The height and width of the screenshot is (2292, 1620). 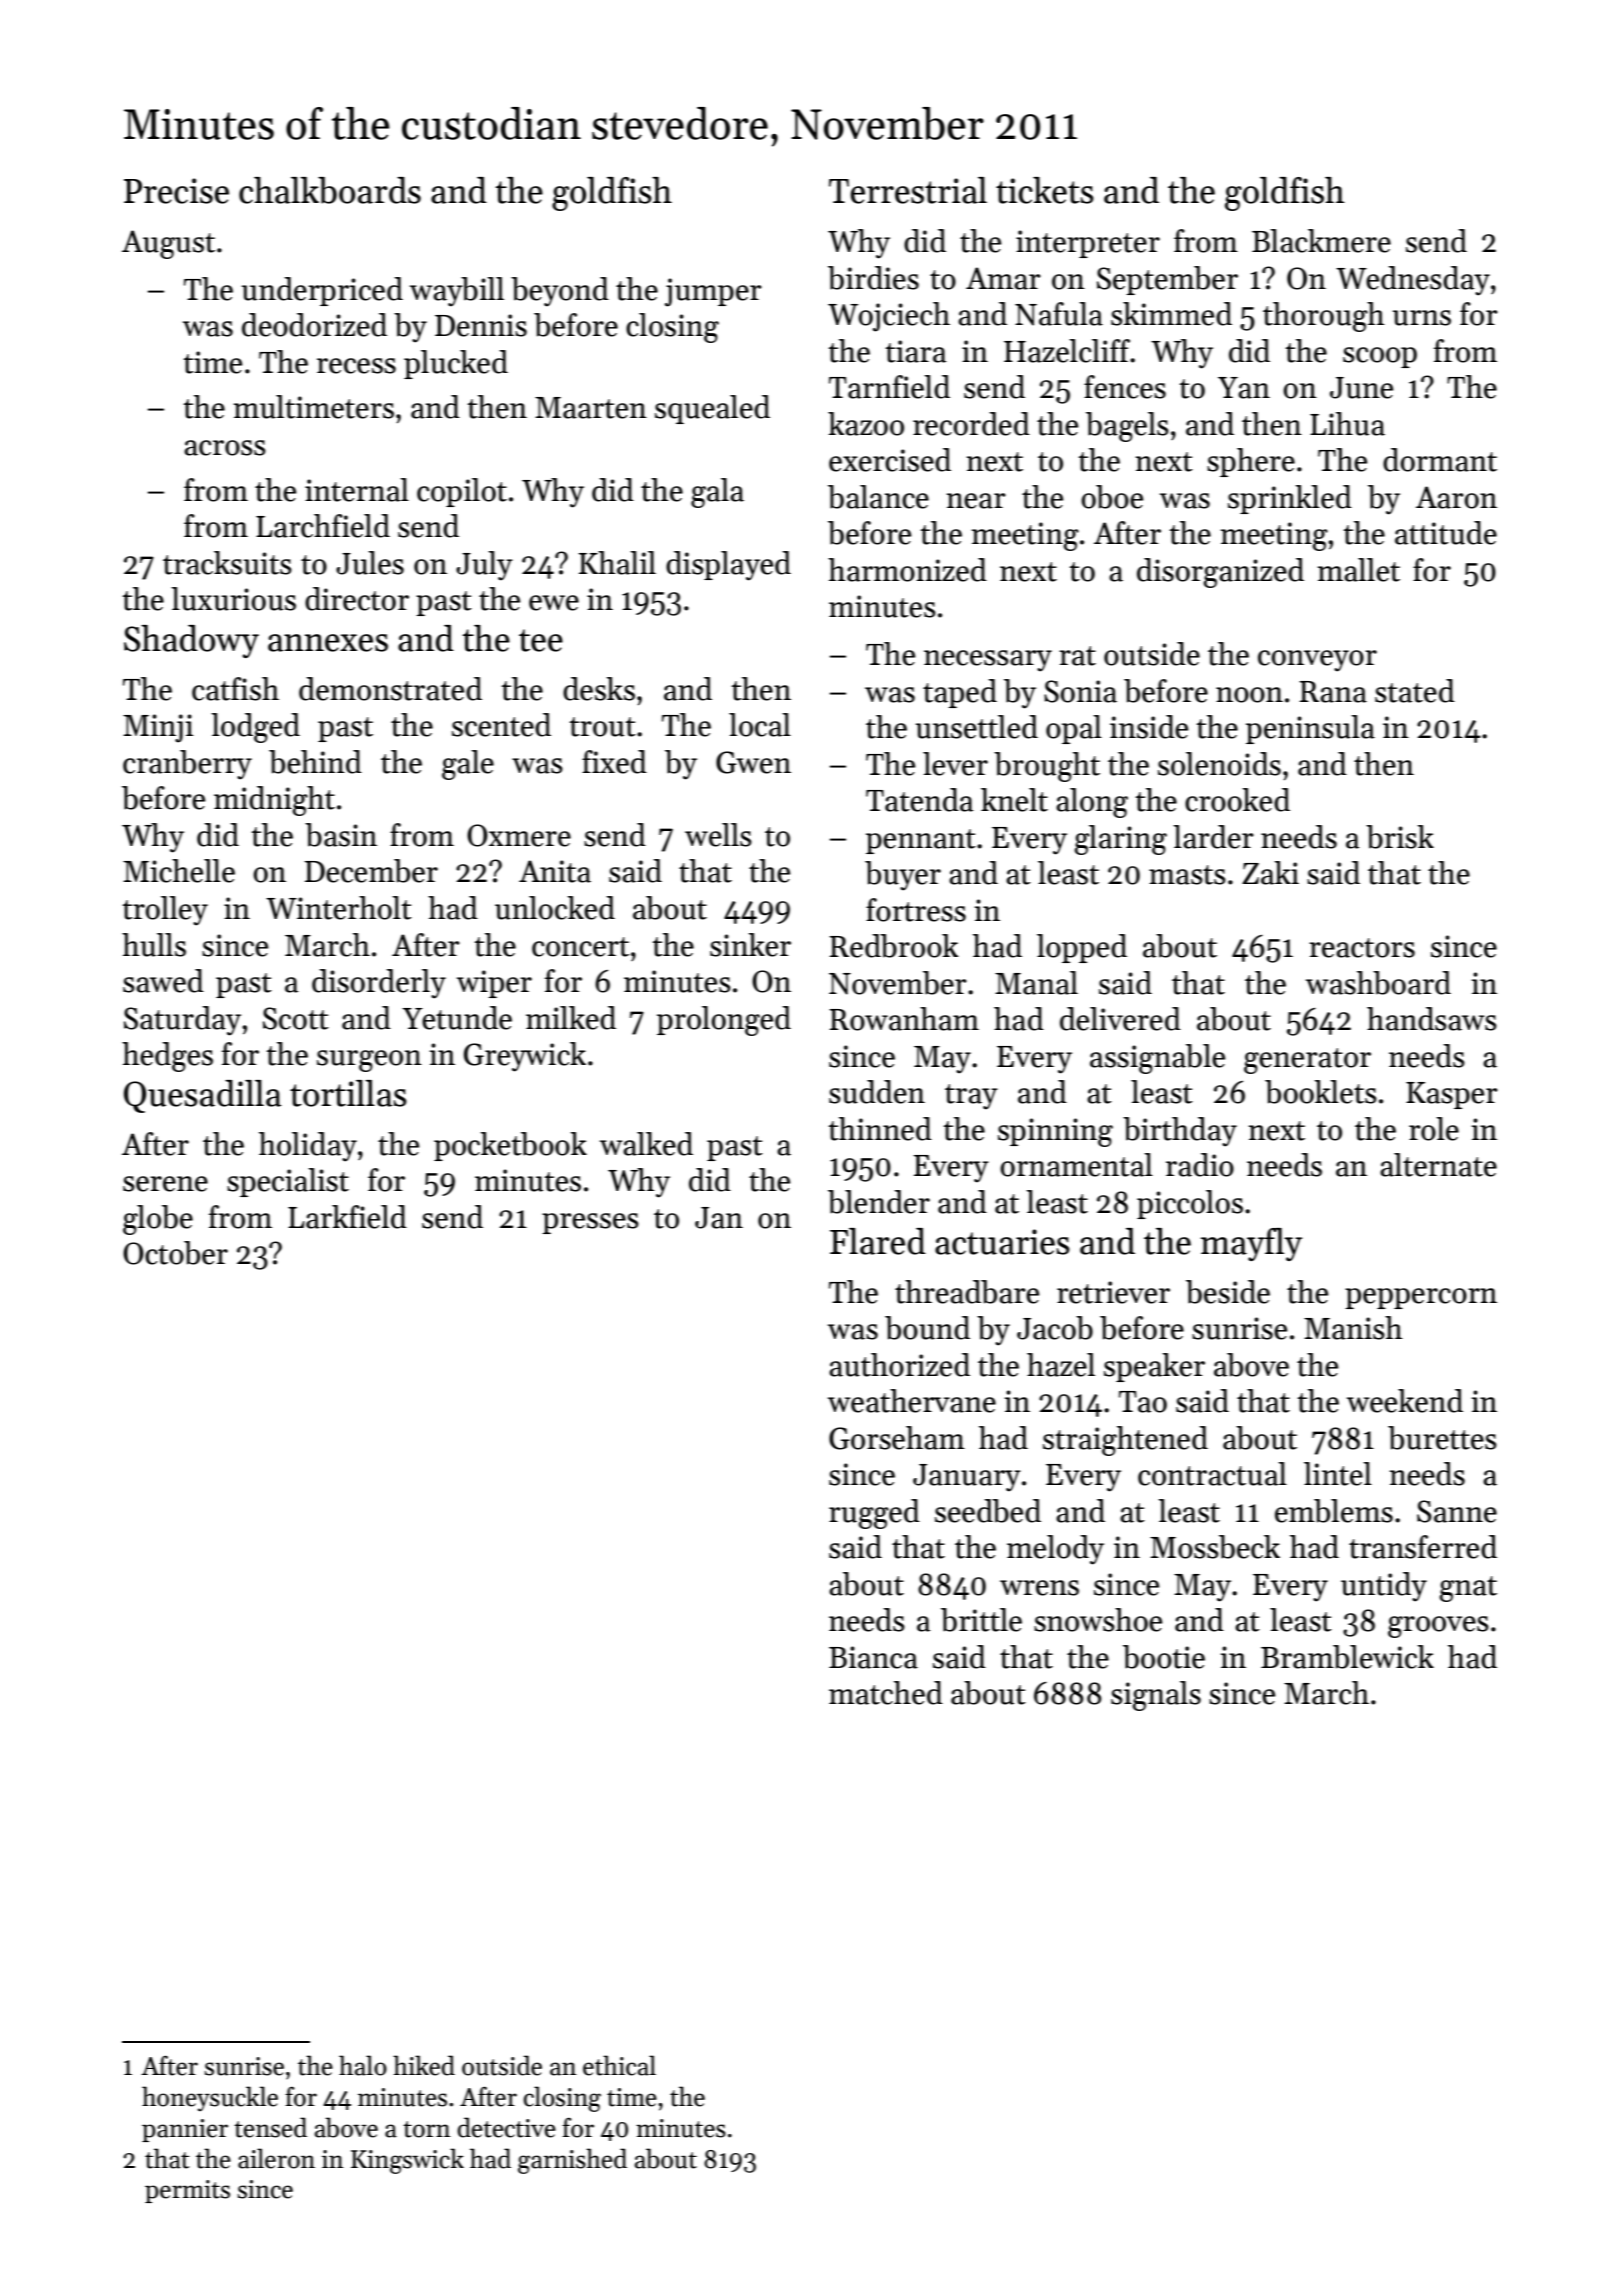 What do you see at coordinates (322, 291) in the screenshot?
I see `underpriced` at bounding box center [322, 291].
